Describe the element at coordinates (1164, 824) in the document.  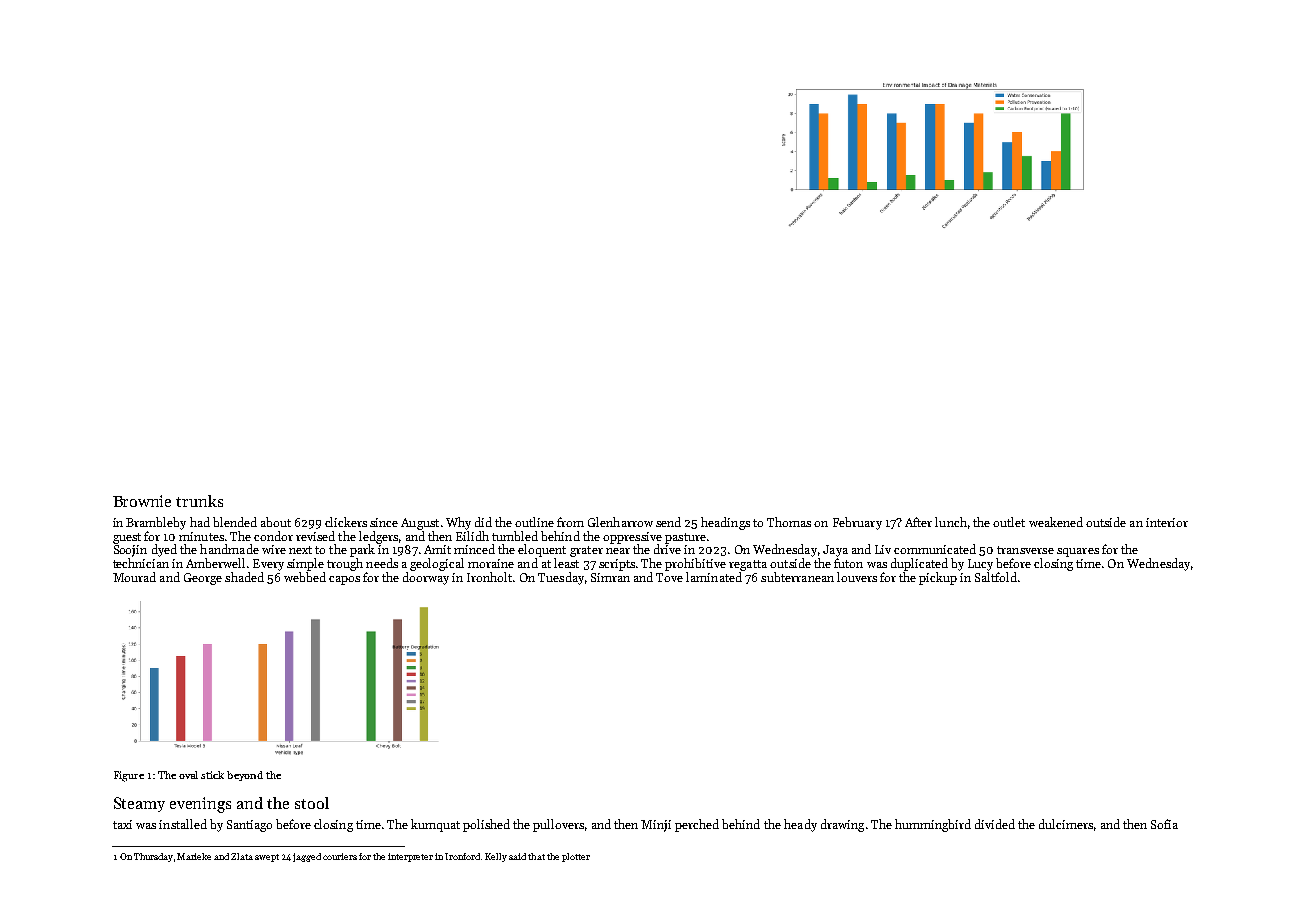
I see `Sofia` at that location.
